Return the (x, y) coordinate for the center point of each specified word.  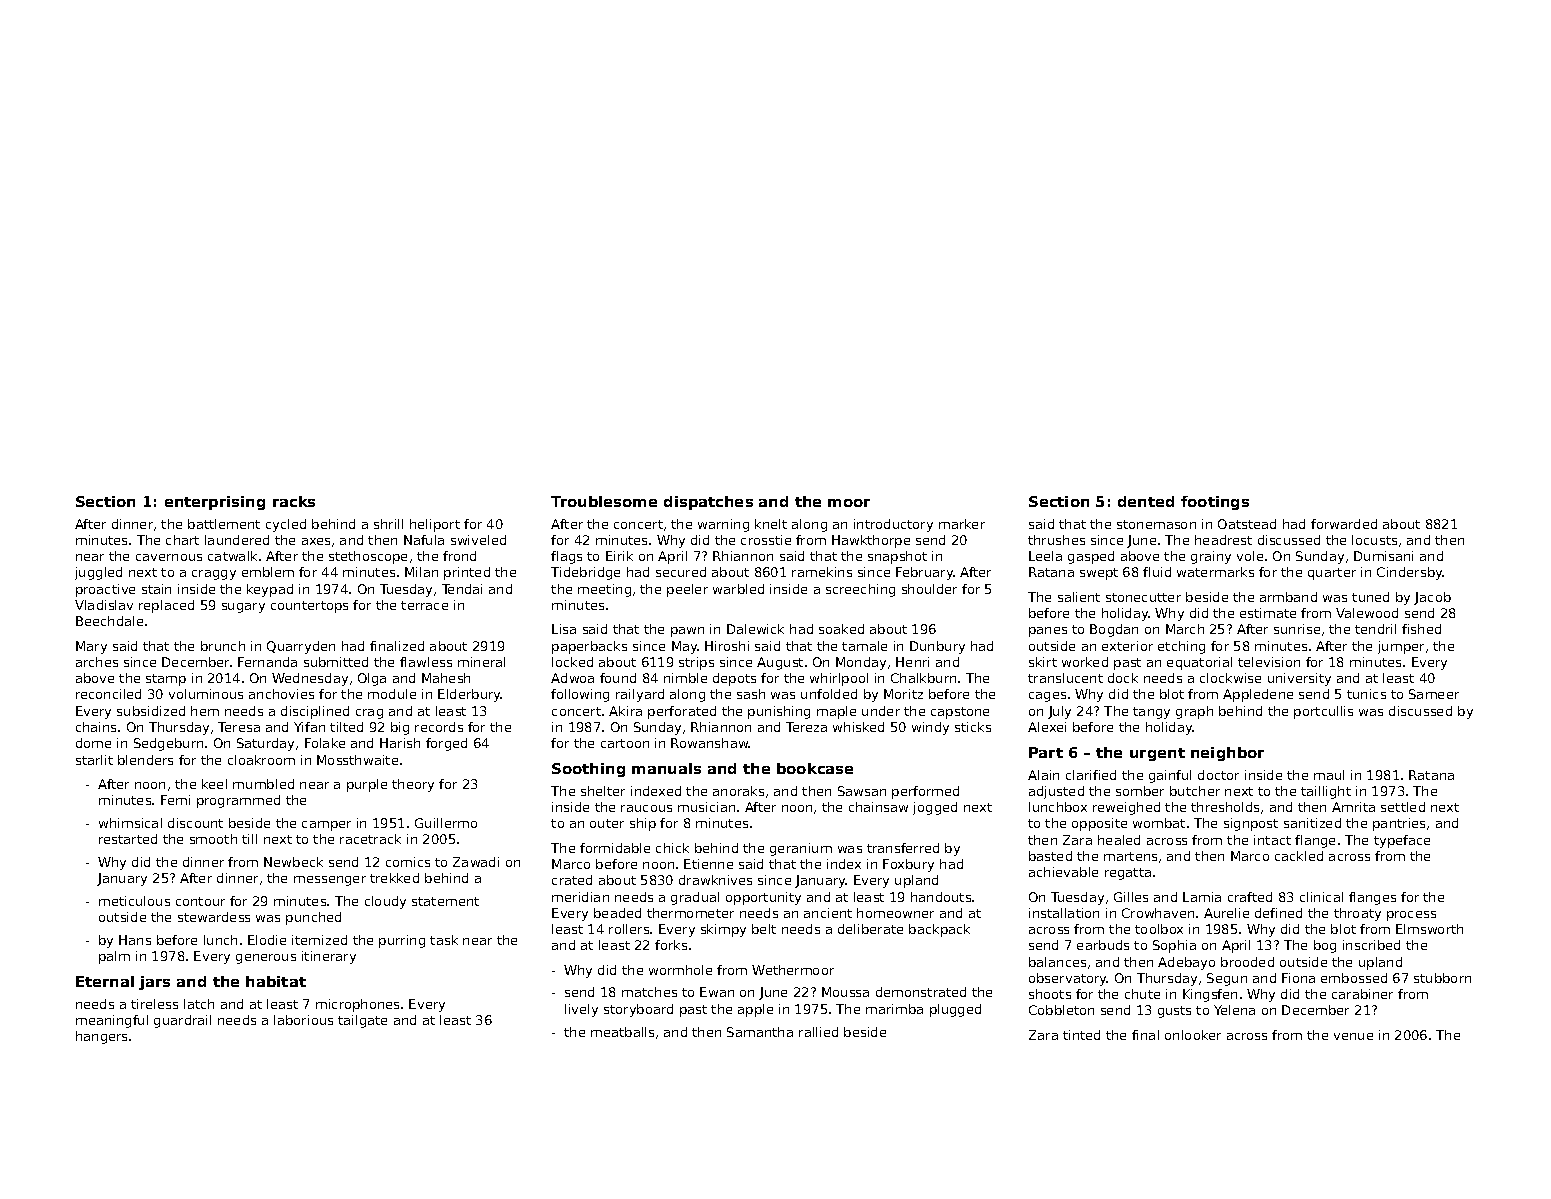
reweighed (1126, 808)
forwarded (1344, 524)
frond (459, 556)
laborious (303, 1020)
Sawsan (862, 791)
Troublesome (604, 501)
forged (446, 744)
